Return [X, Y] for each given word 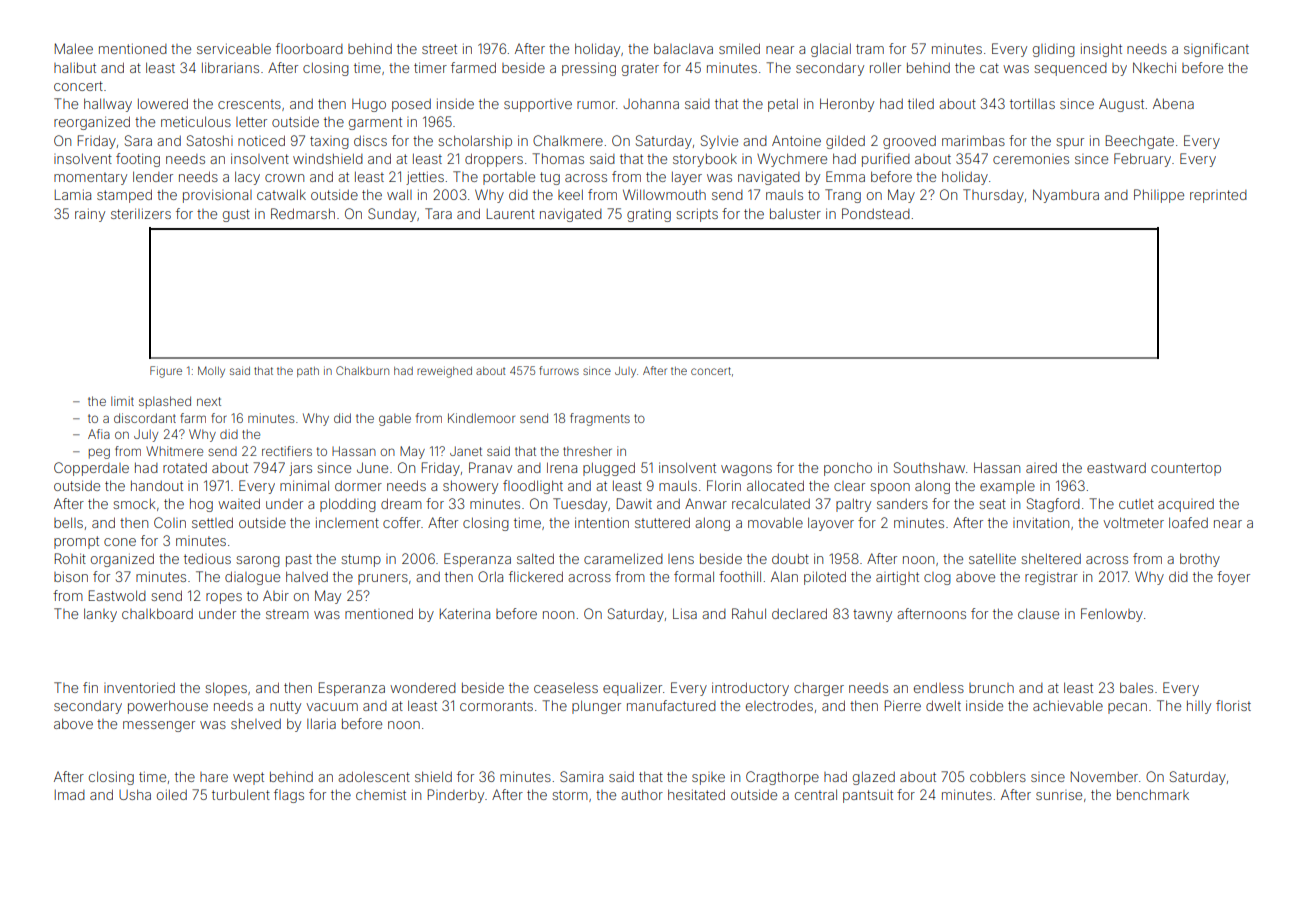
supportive [538, 105]
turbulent [241, 794]
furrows [559, 370]
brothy [1200, 560]
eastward [1116, 468]
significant [1216, 50]
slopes [226, 689]
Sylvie [719, 142]
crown [284, 178]
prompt [76, 542]
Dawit [634, 503]
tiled [921, 103]
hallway [108, 105]
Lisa [685, 613]
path [308, 372]
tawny [872, 615]
